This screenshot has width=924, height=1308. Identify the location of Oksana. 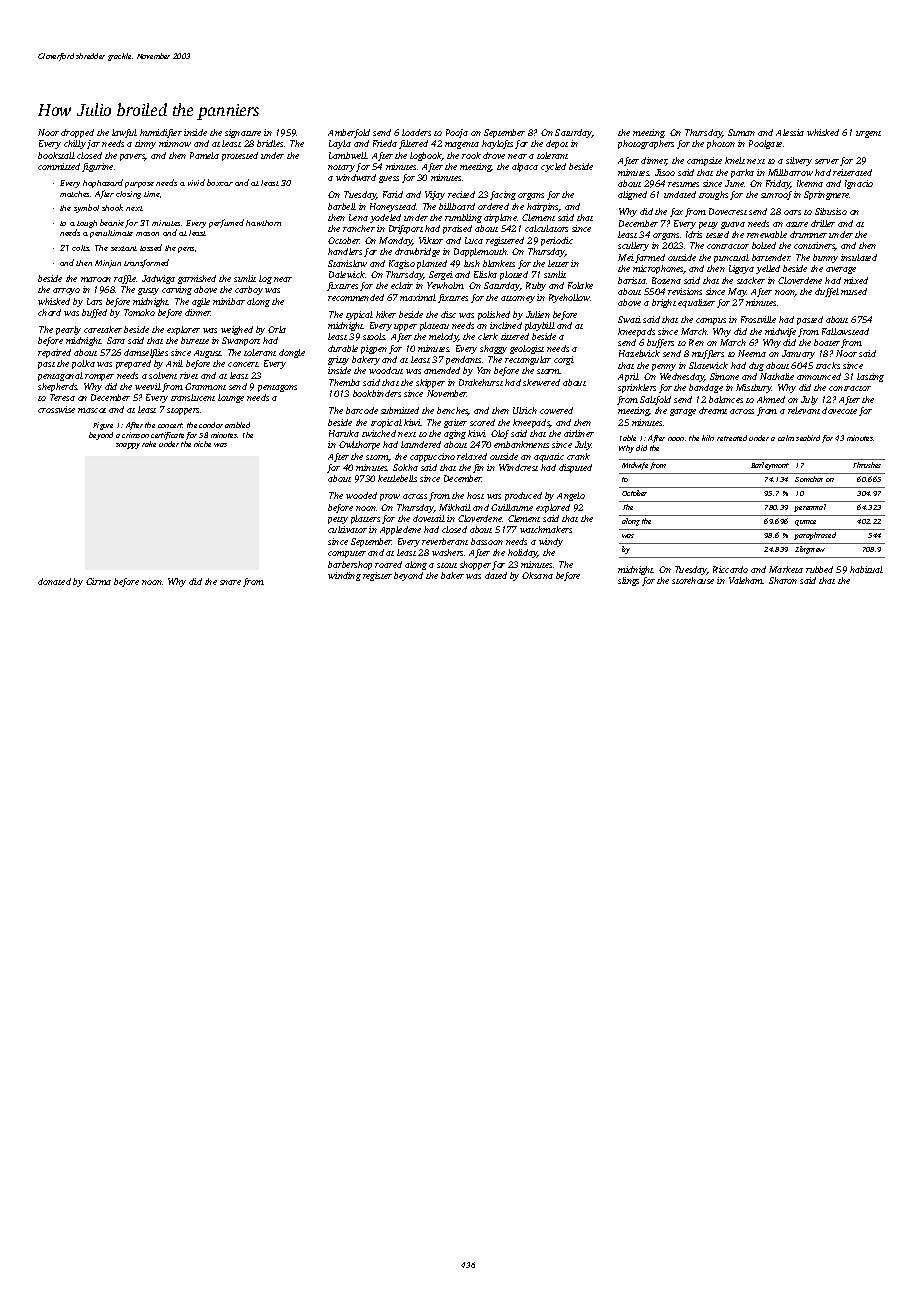
(537, 575).
